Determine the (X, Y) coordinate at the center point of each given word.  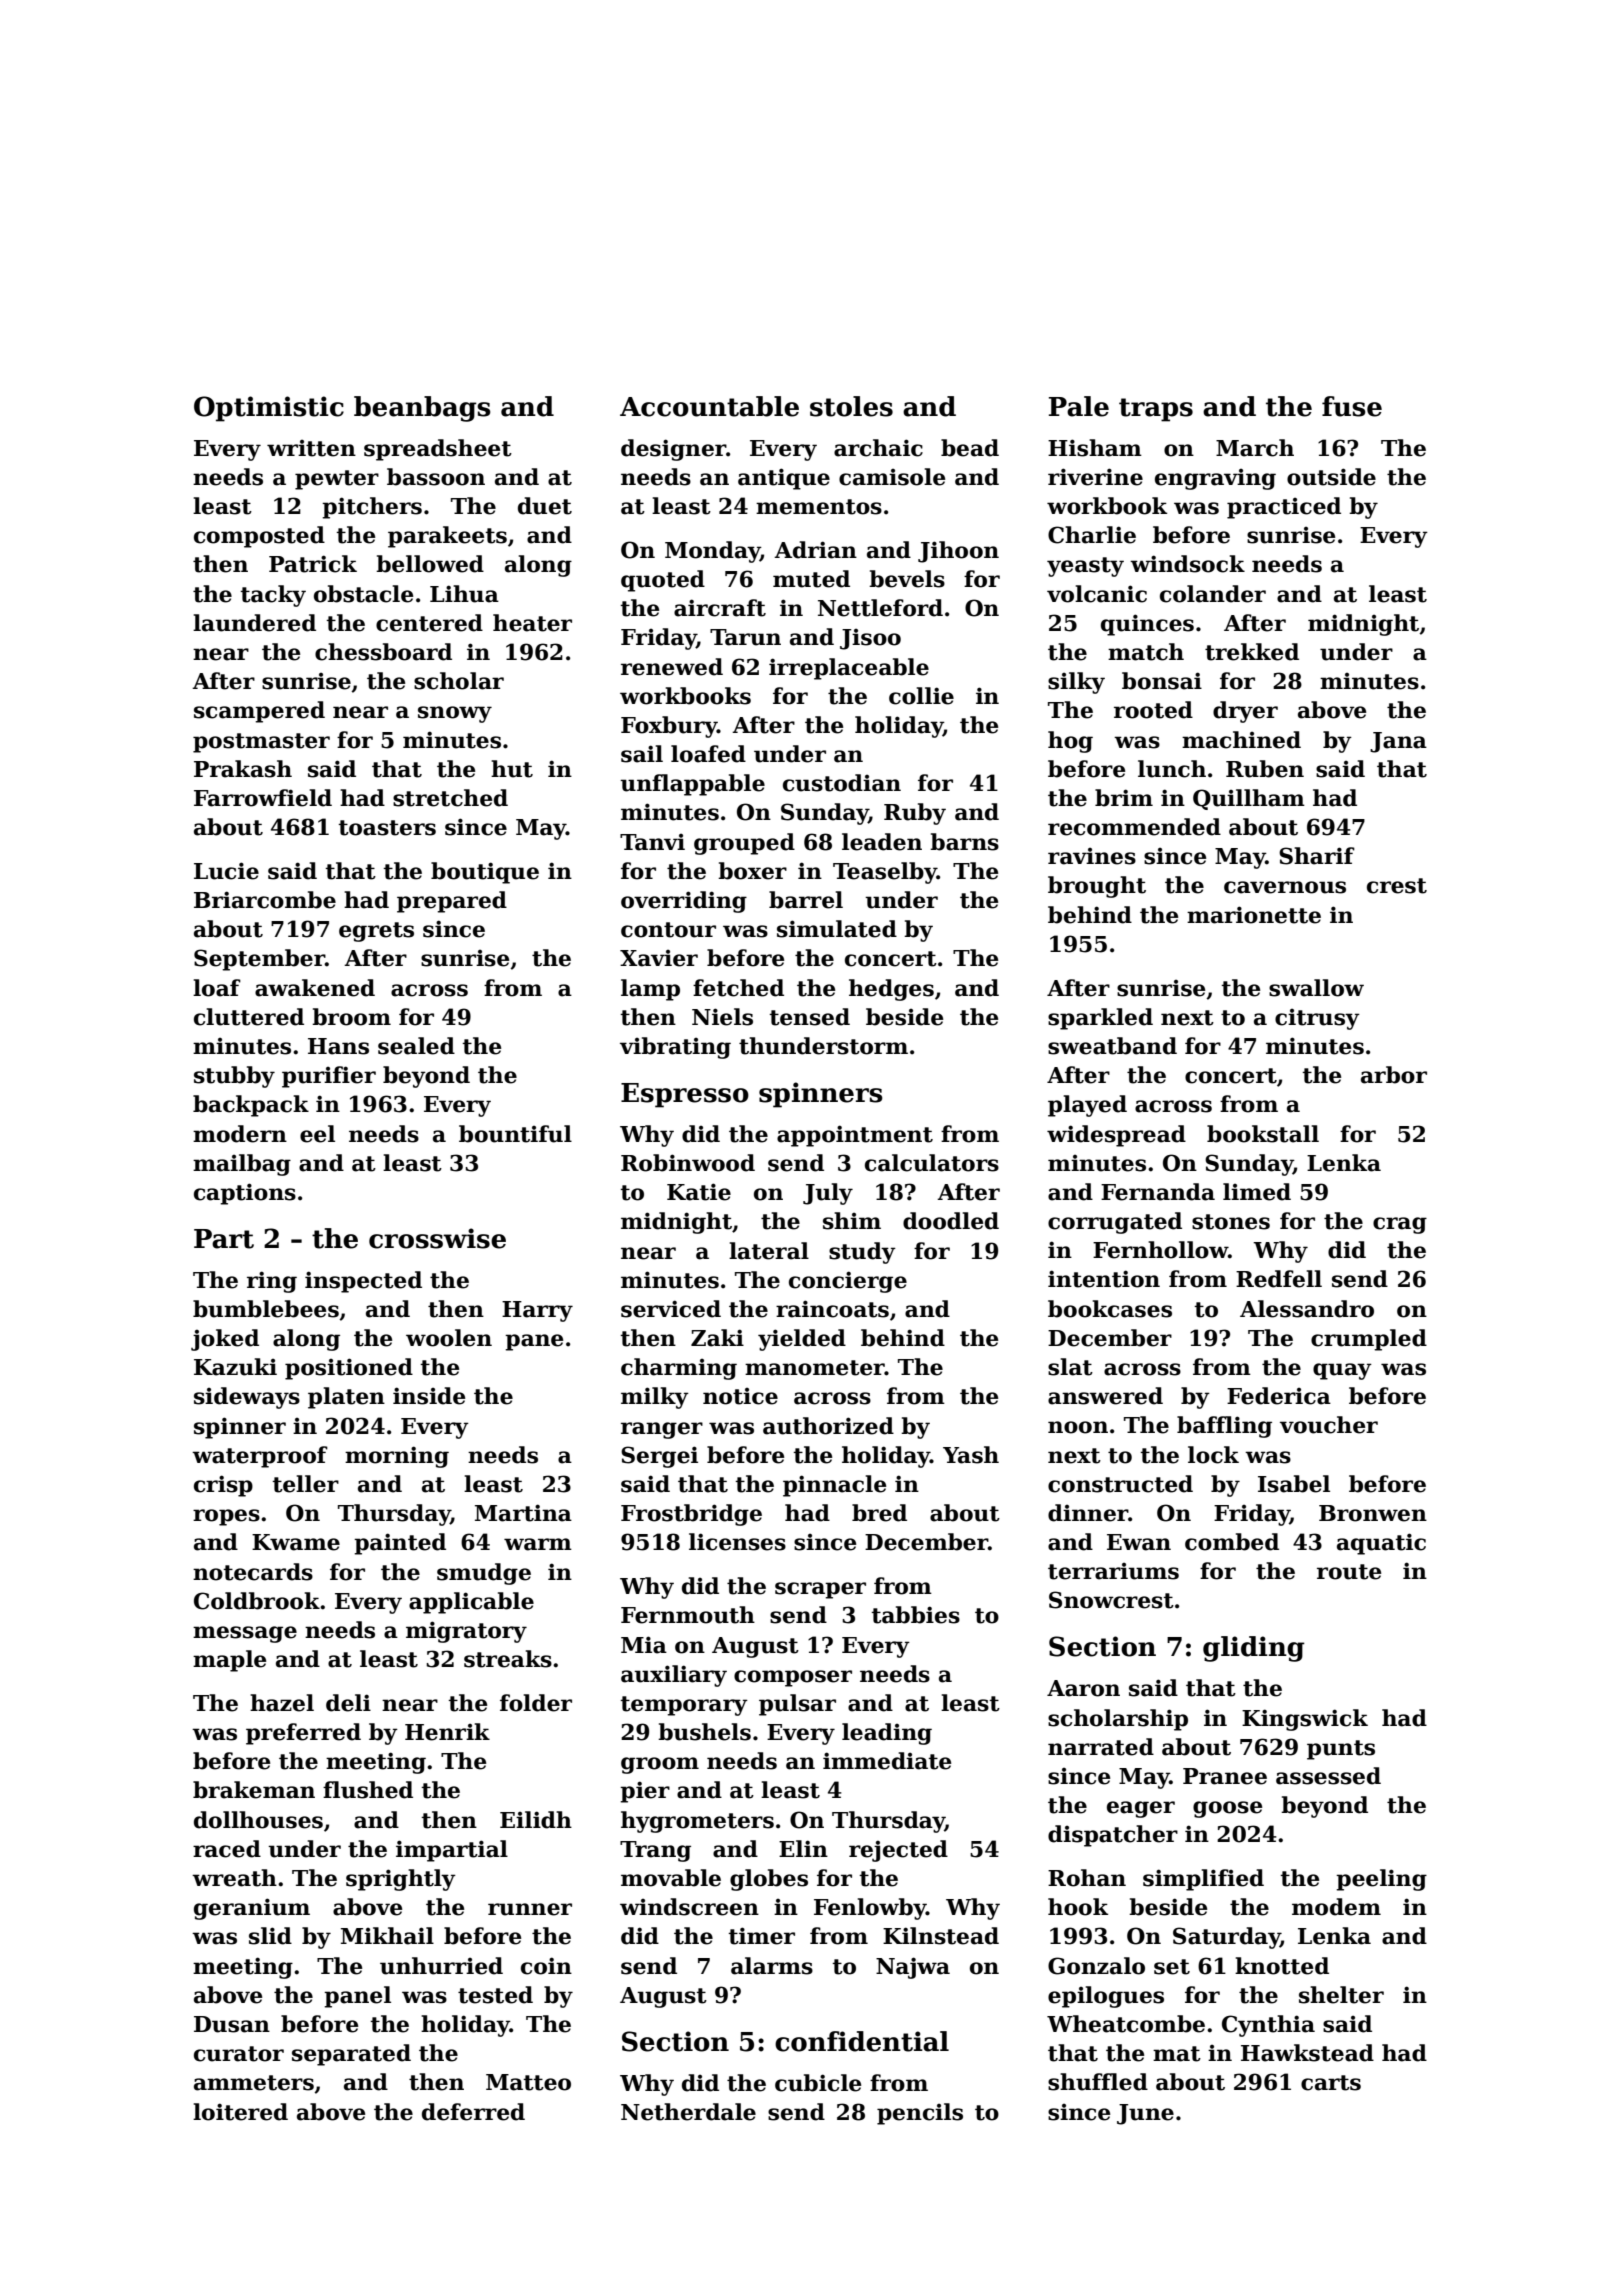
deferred (473, 2112)
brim (1124, 798)
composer (793, 1678)
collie (921, 696)
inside (429, 1396)
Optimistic (269, 409)
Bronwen (1373, 1513)
